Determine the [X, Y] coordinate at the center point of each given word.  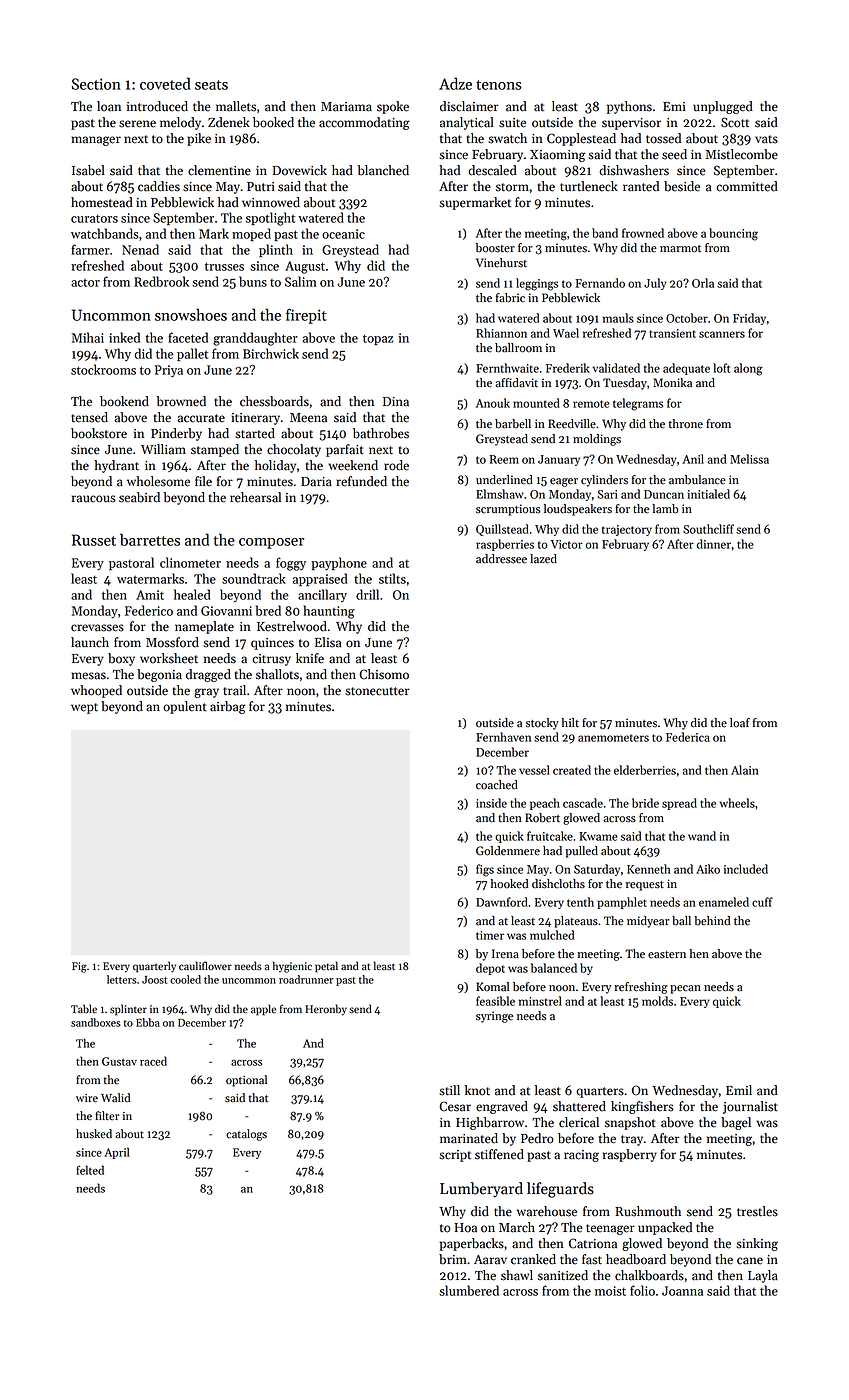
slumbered [469, 1290]
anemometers [613, 738]
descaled [492, 170]
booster [495, 248]
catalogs [246, 1135]
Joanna [682, 1291]
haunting [329, 612]
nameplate [204, 627]
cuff [762, 902]
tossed [663, 138]
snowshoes [191, 314]
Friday [749, 319]
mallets [236, 106]
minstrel [540, 1001]
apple [263, 1010]
